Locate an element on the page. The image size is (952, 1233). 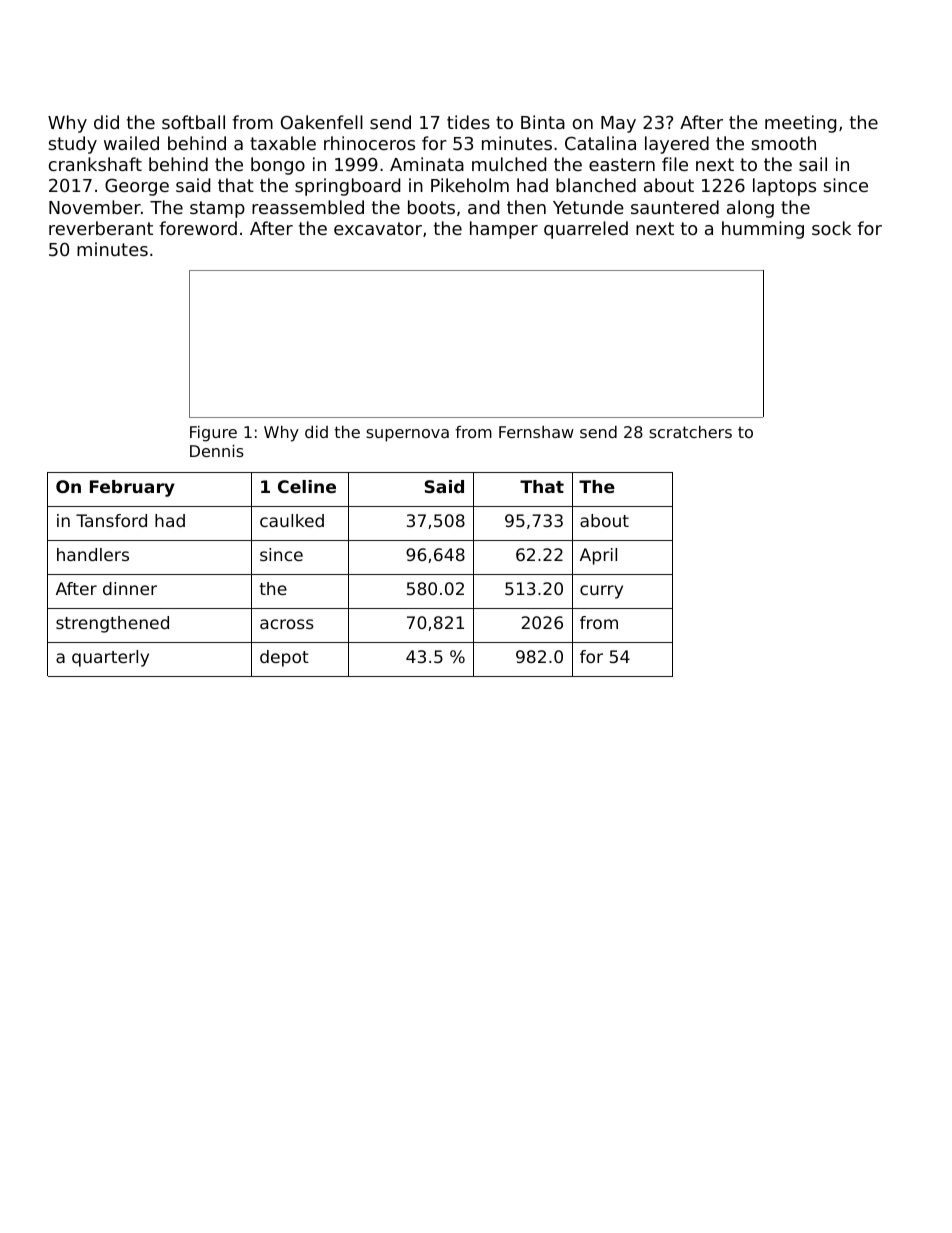
rhinoceros is located at coordinates (369, 143).
